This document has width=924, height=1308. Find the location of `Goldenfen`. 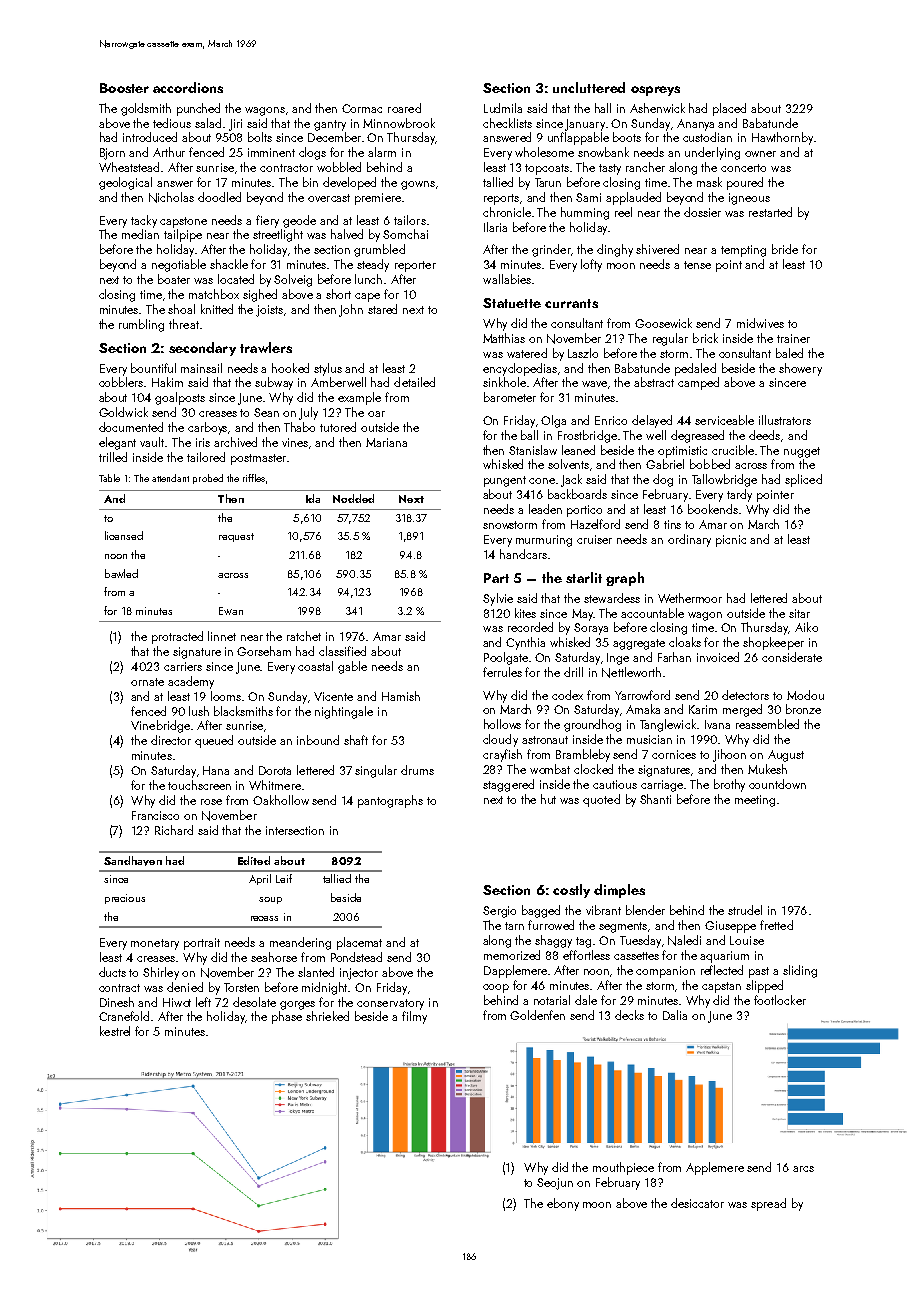

Goldenfen is located at coordinates (537, 1015).
